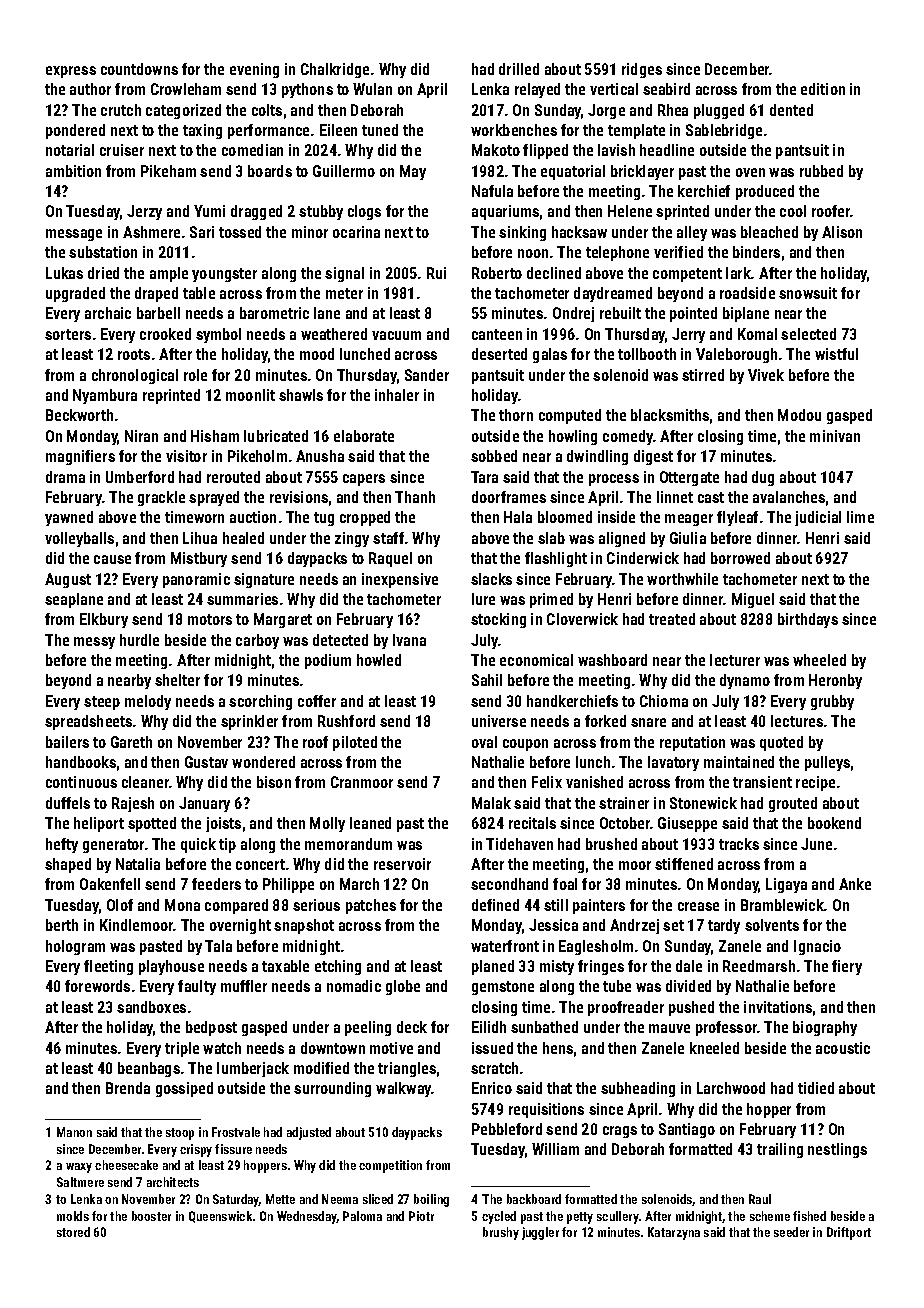 Image resolution: width=924 pixels, height=1308 pixels. I want to click on serious, so click(316, 905).
